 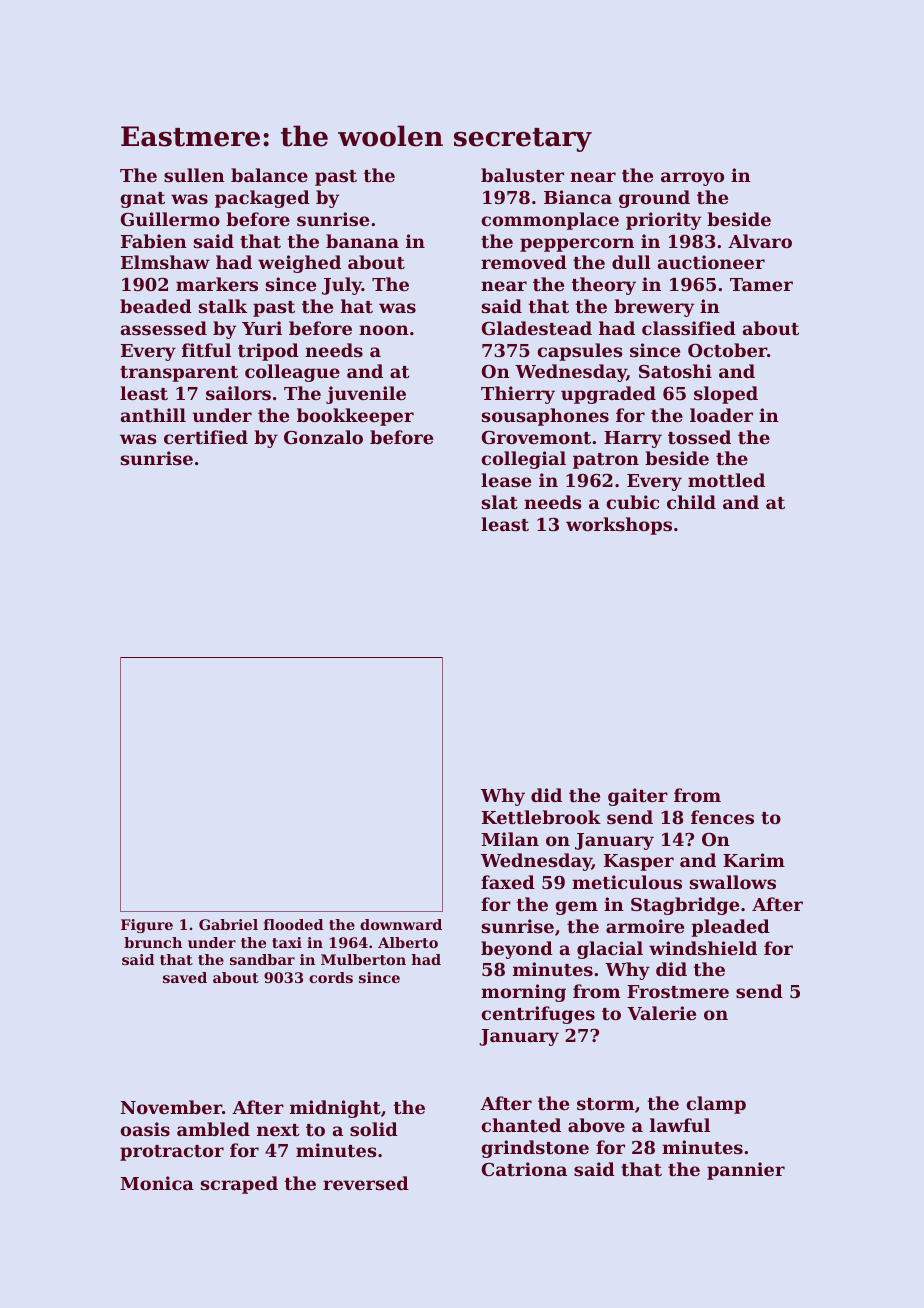 What do you see at coordinates (157, 1183) in the page?
I see `Monica` at bounding box center [157, 1183].
